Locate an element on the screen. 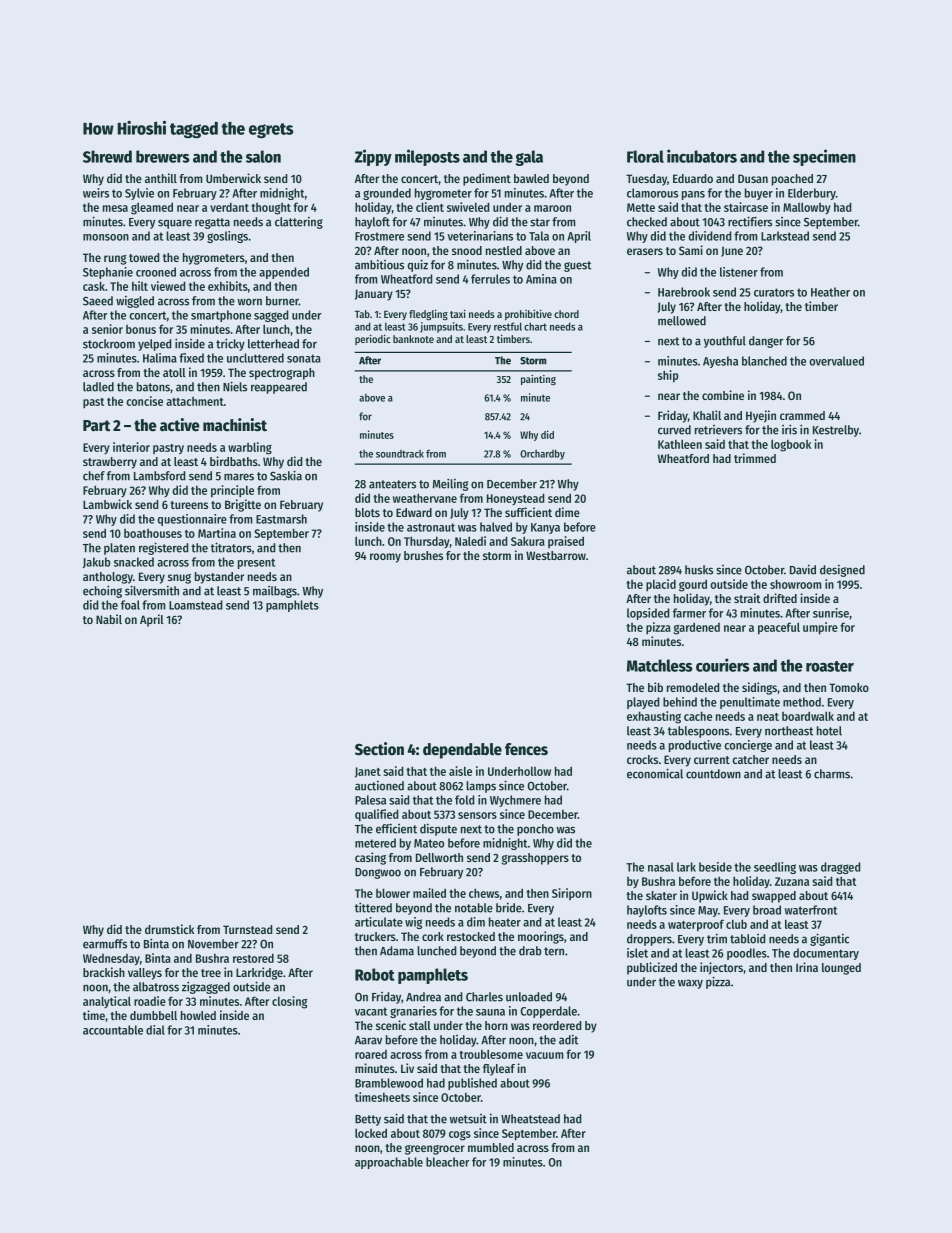  brushes is located at coordinates (423, 555).
